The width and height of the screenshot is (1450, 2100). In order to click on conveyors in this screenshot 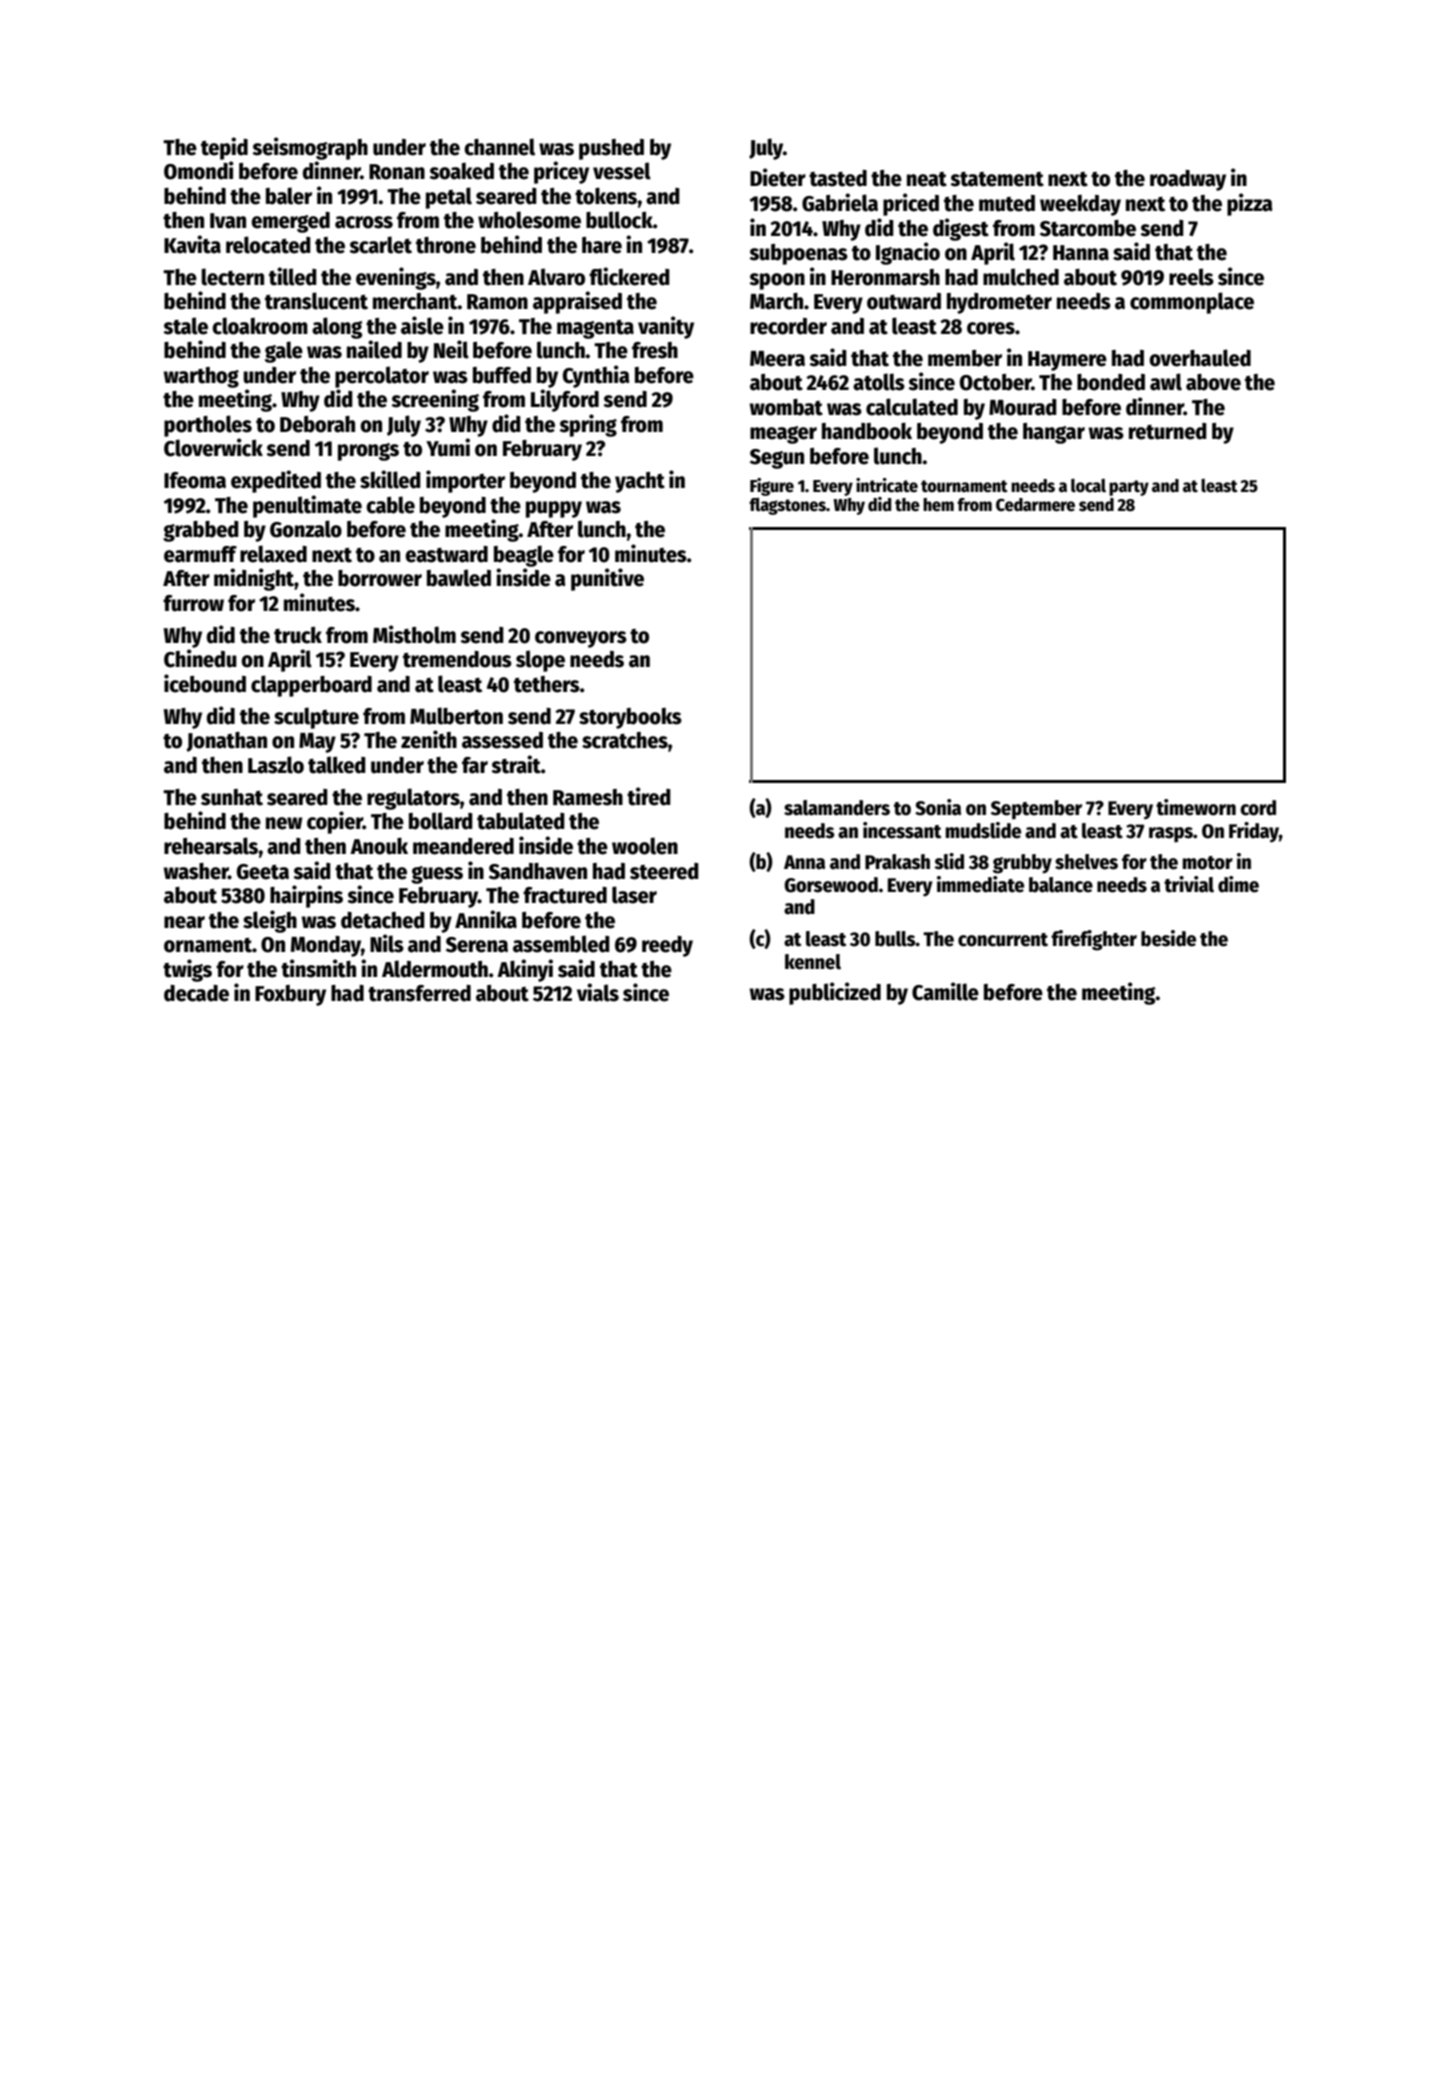, I will do `click(581, 639)`.
